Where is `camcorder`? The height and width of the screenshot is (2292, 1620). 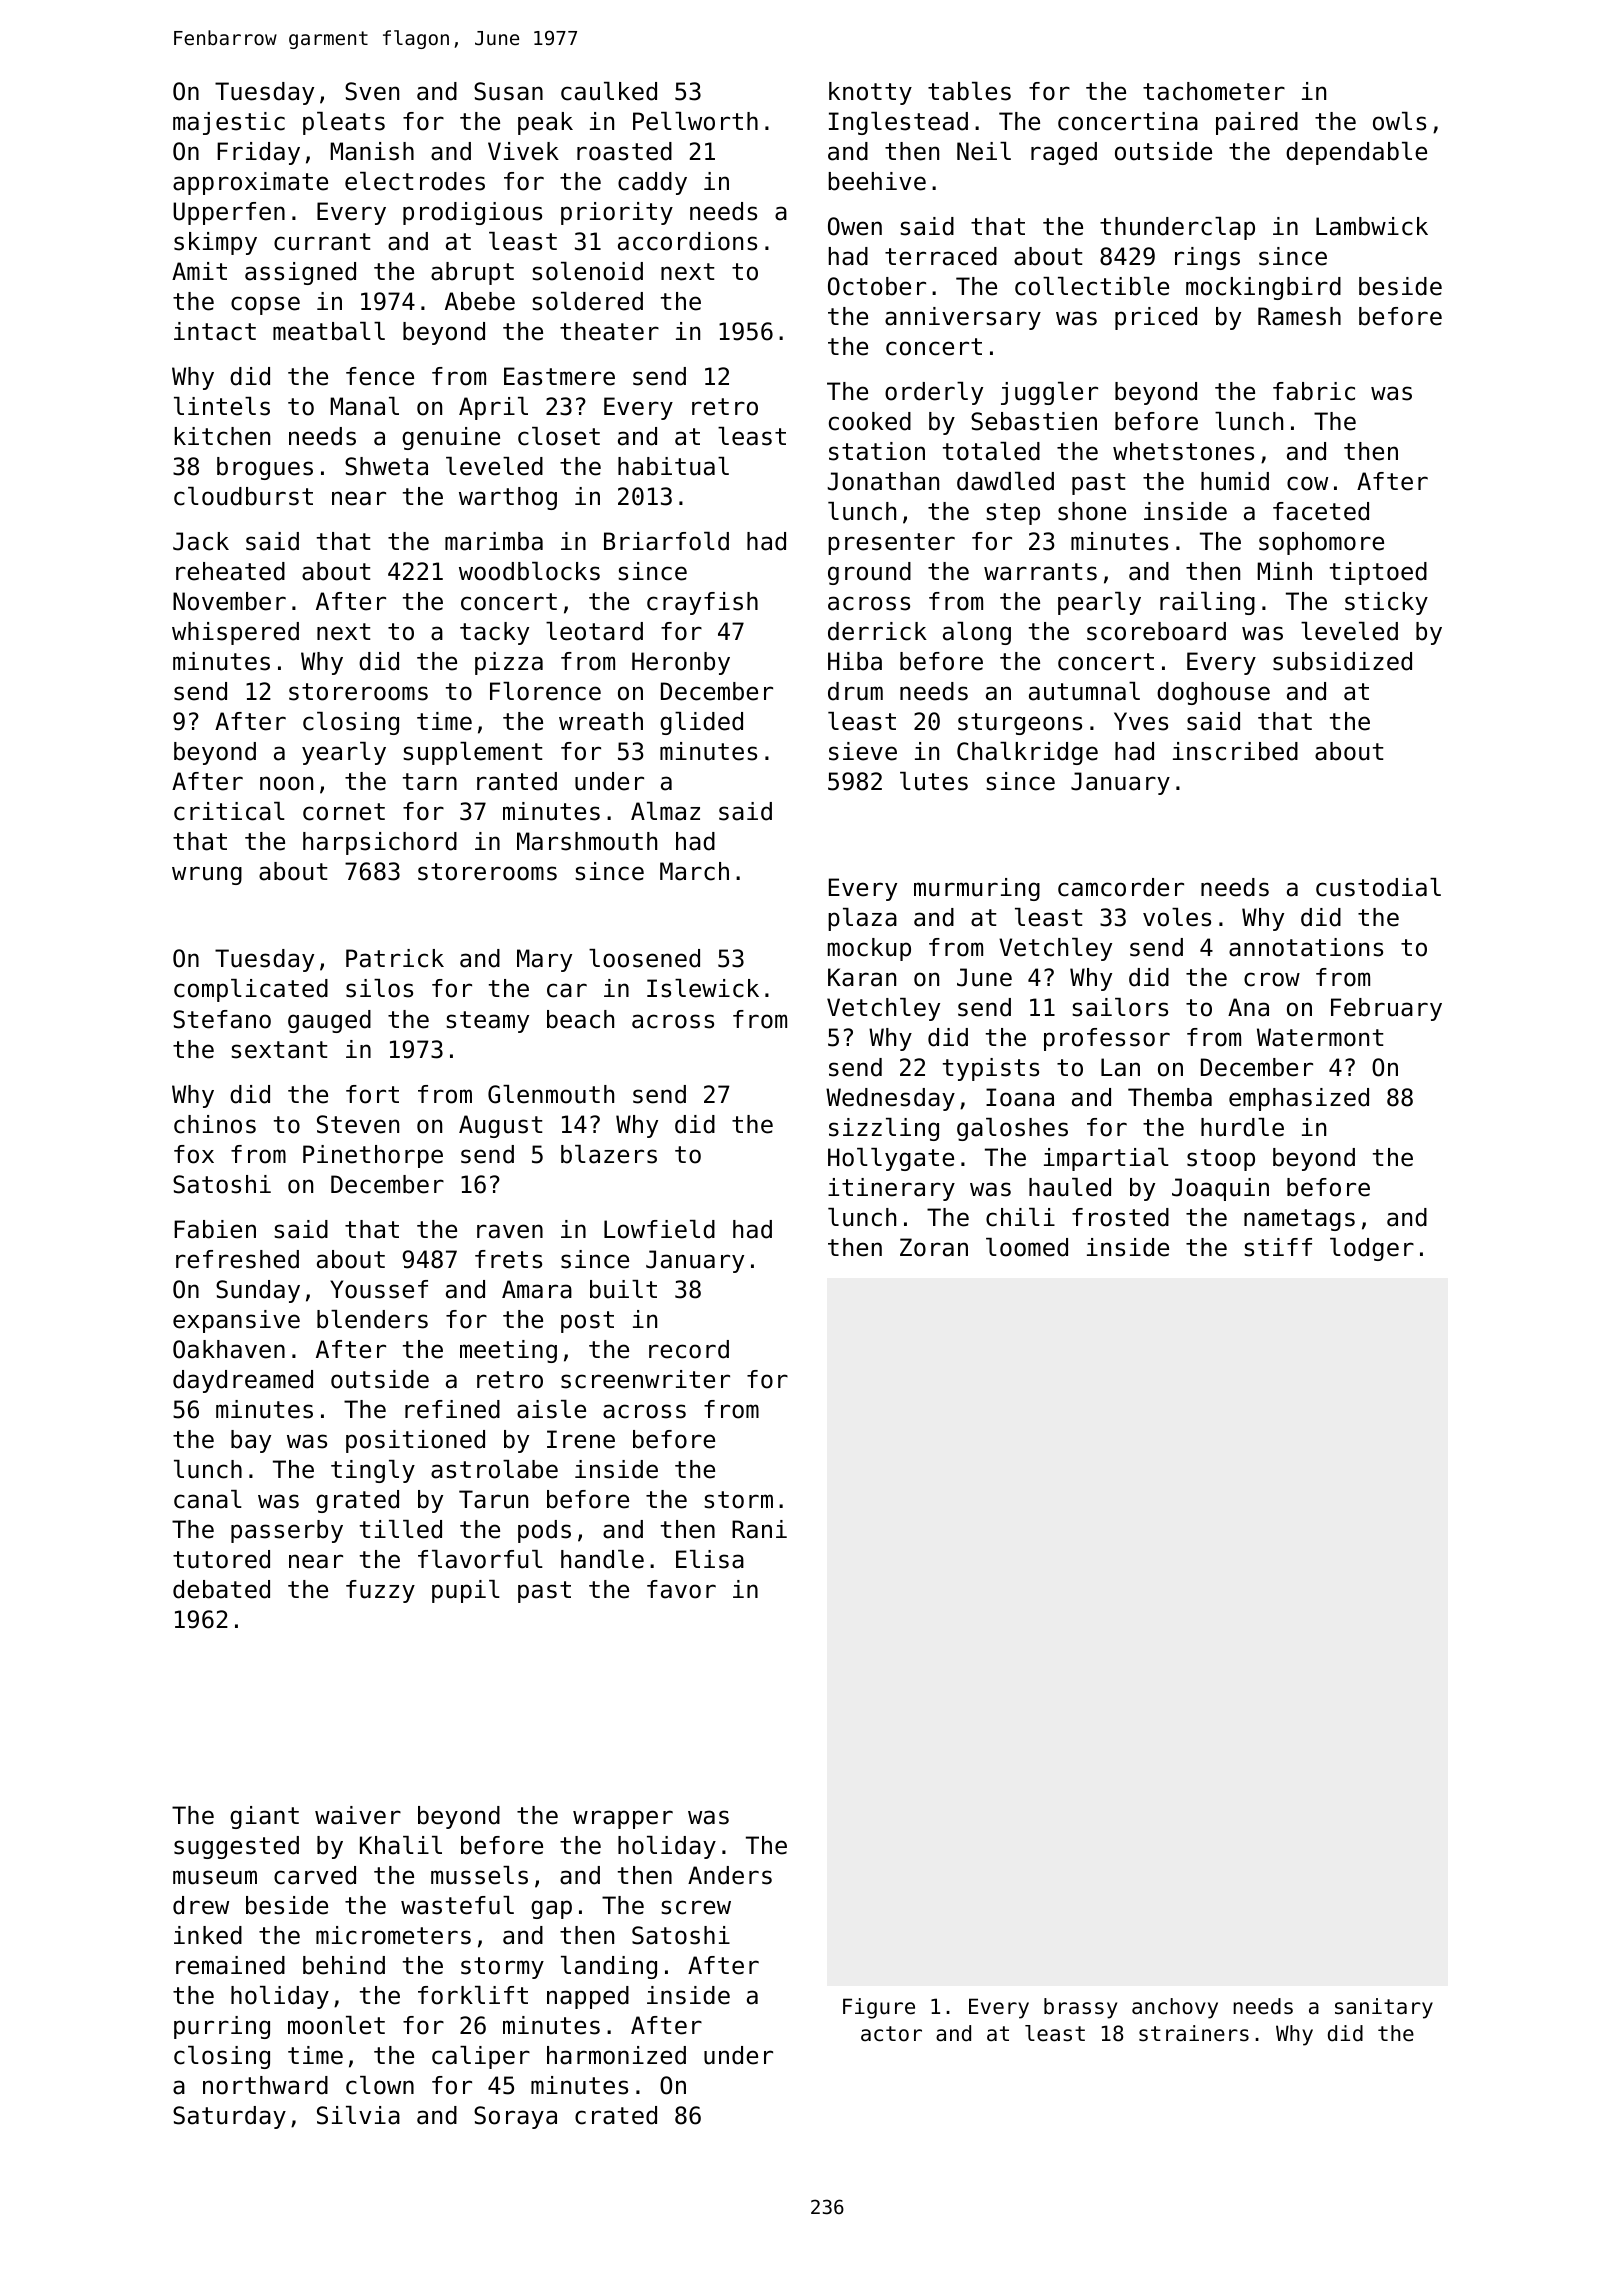 camcorder is located at coordinates (1121, 887).
